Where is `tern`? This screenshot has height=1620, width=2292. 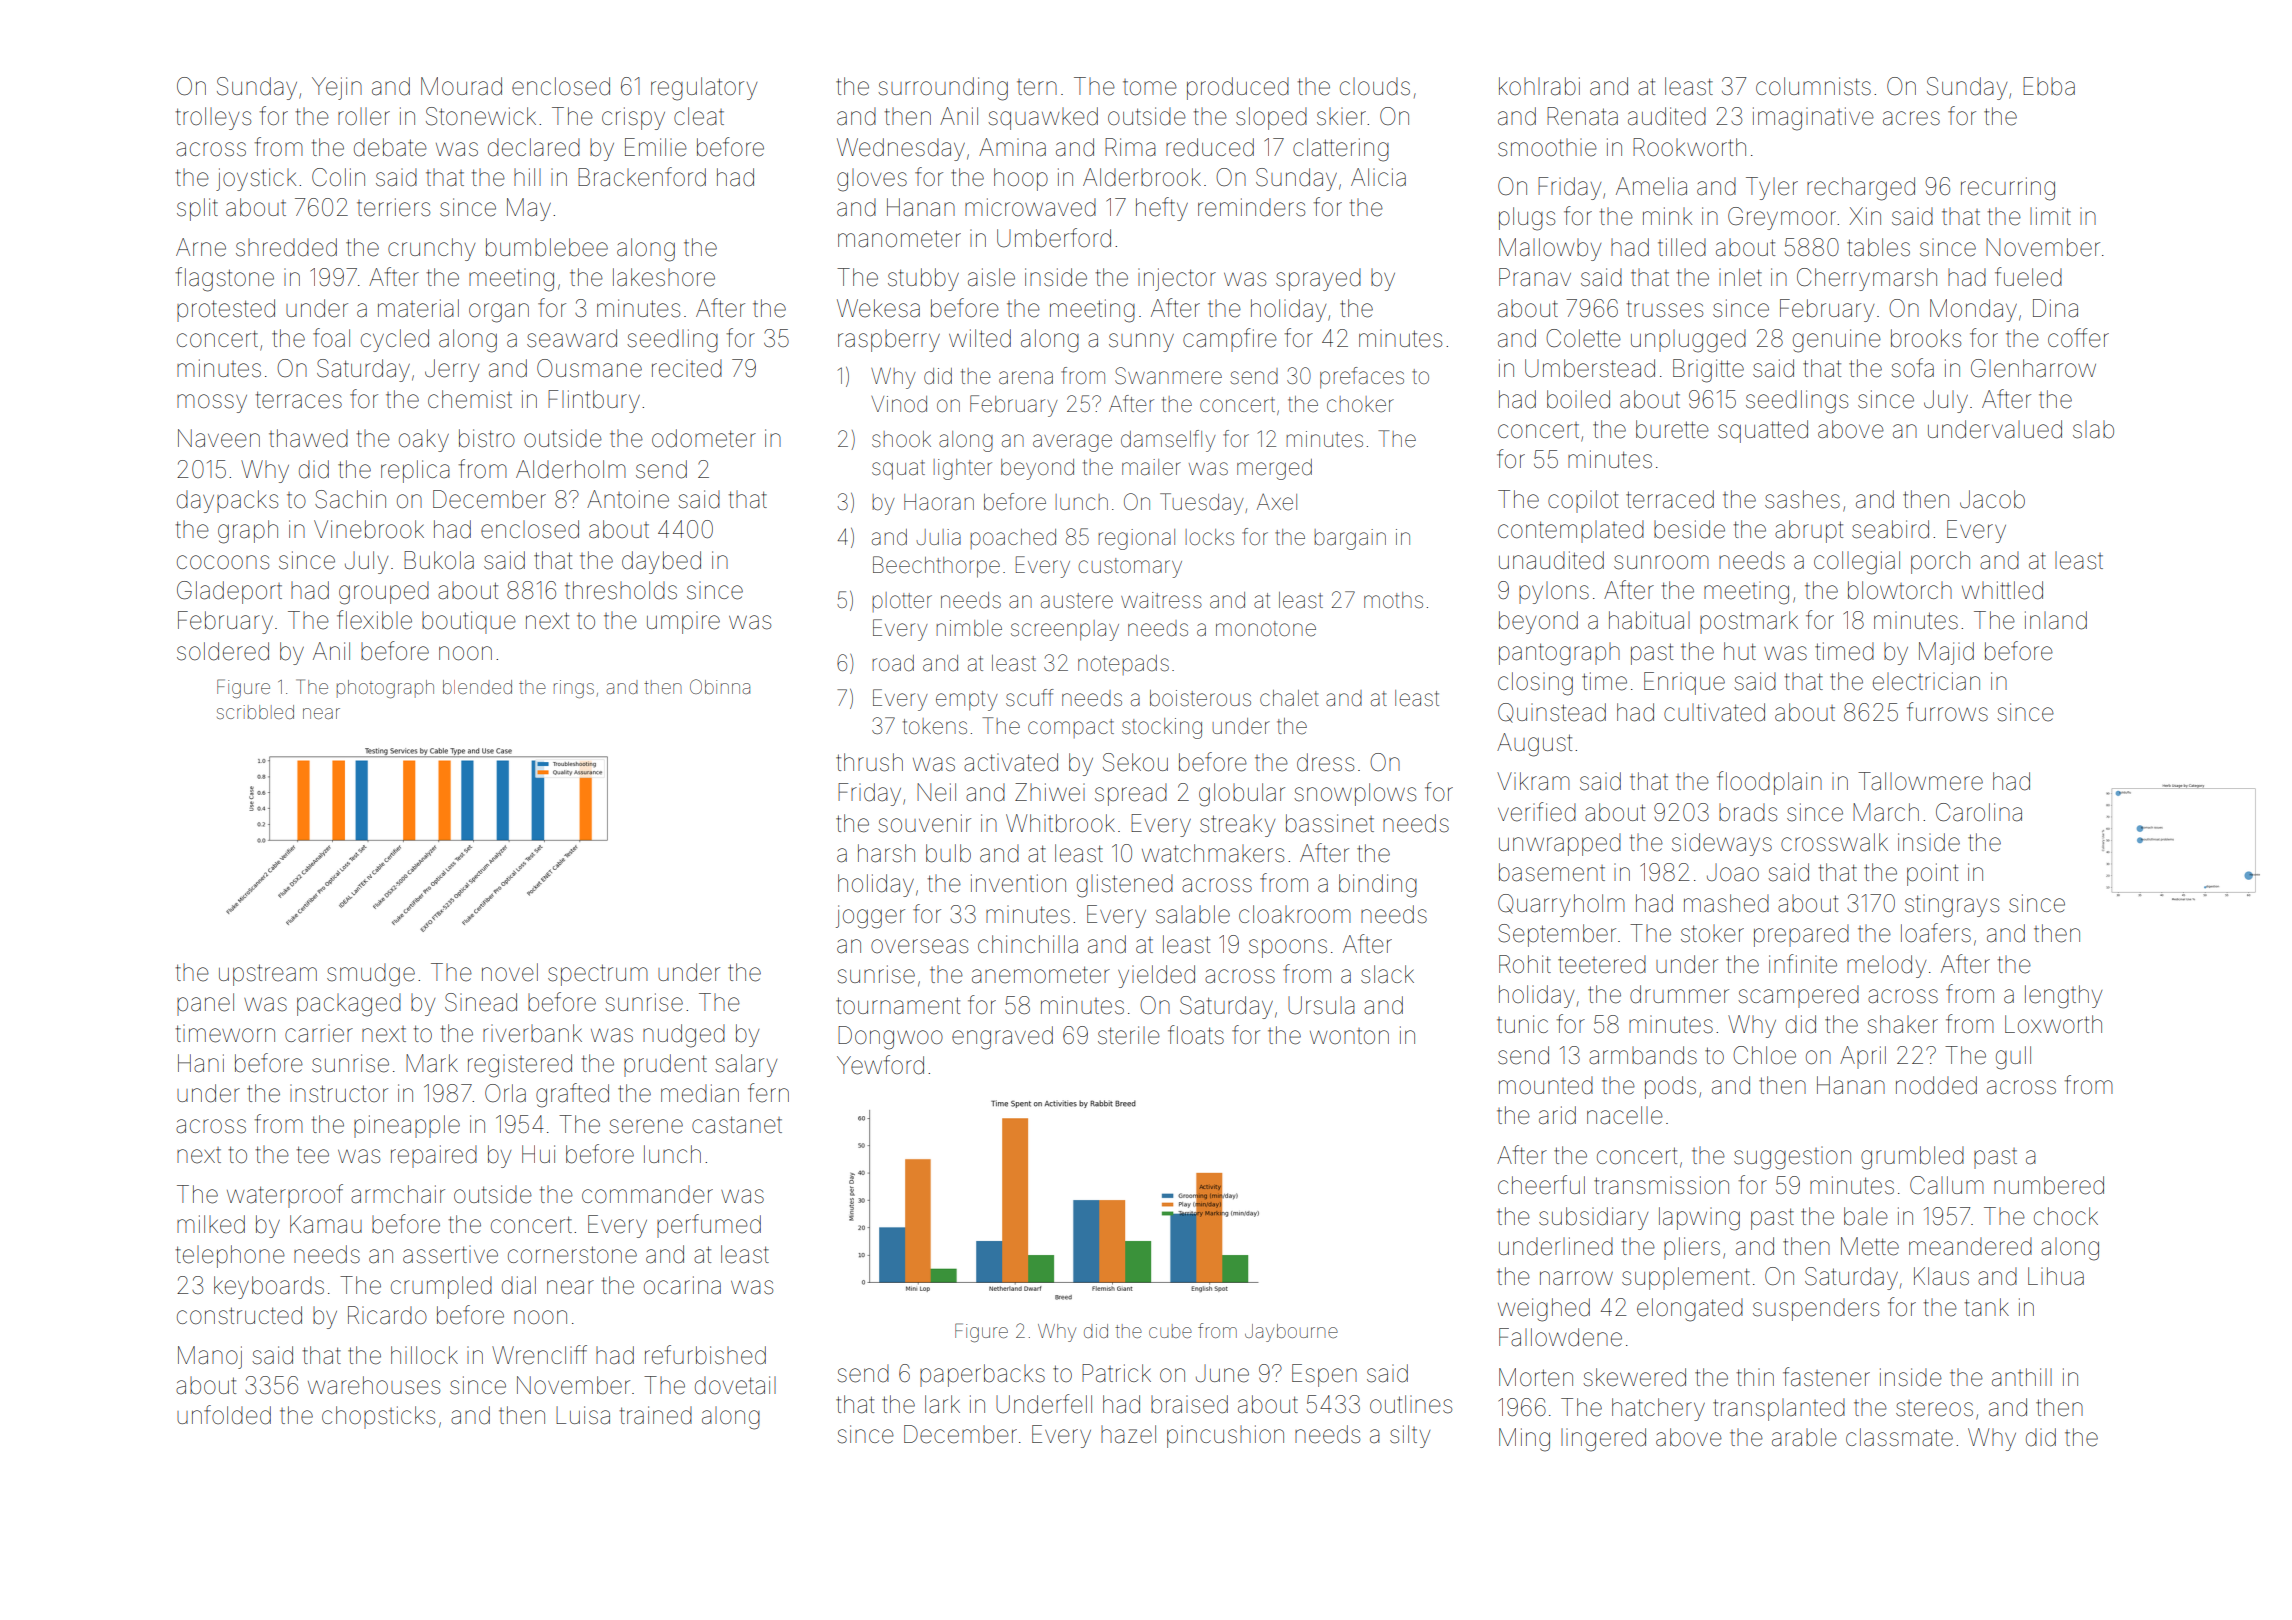 tern is located at coordinates (1037, 87).
